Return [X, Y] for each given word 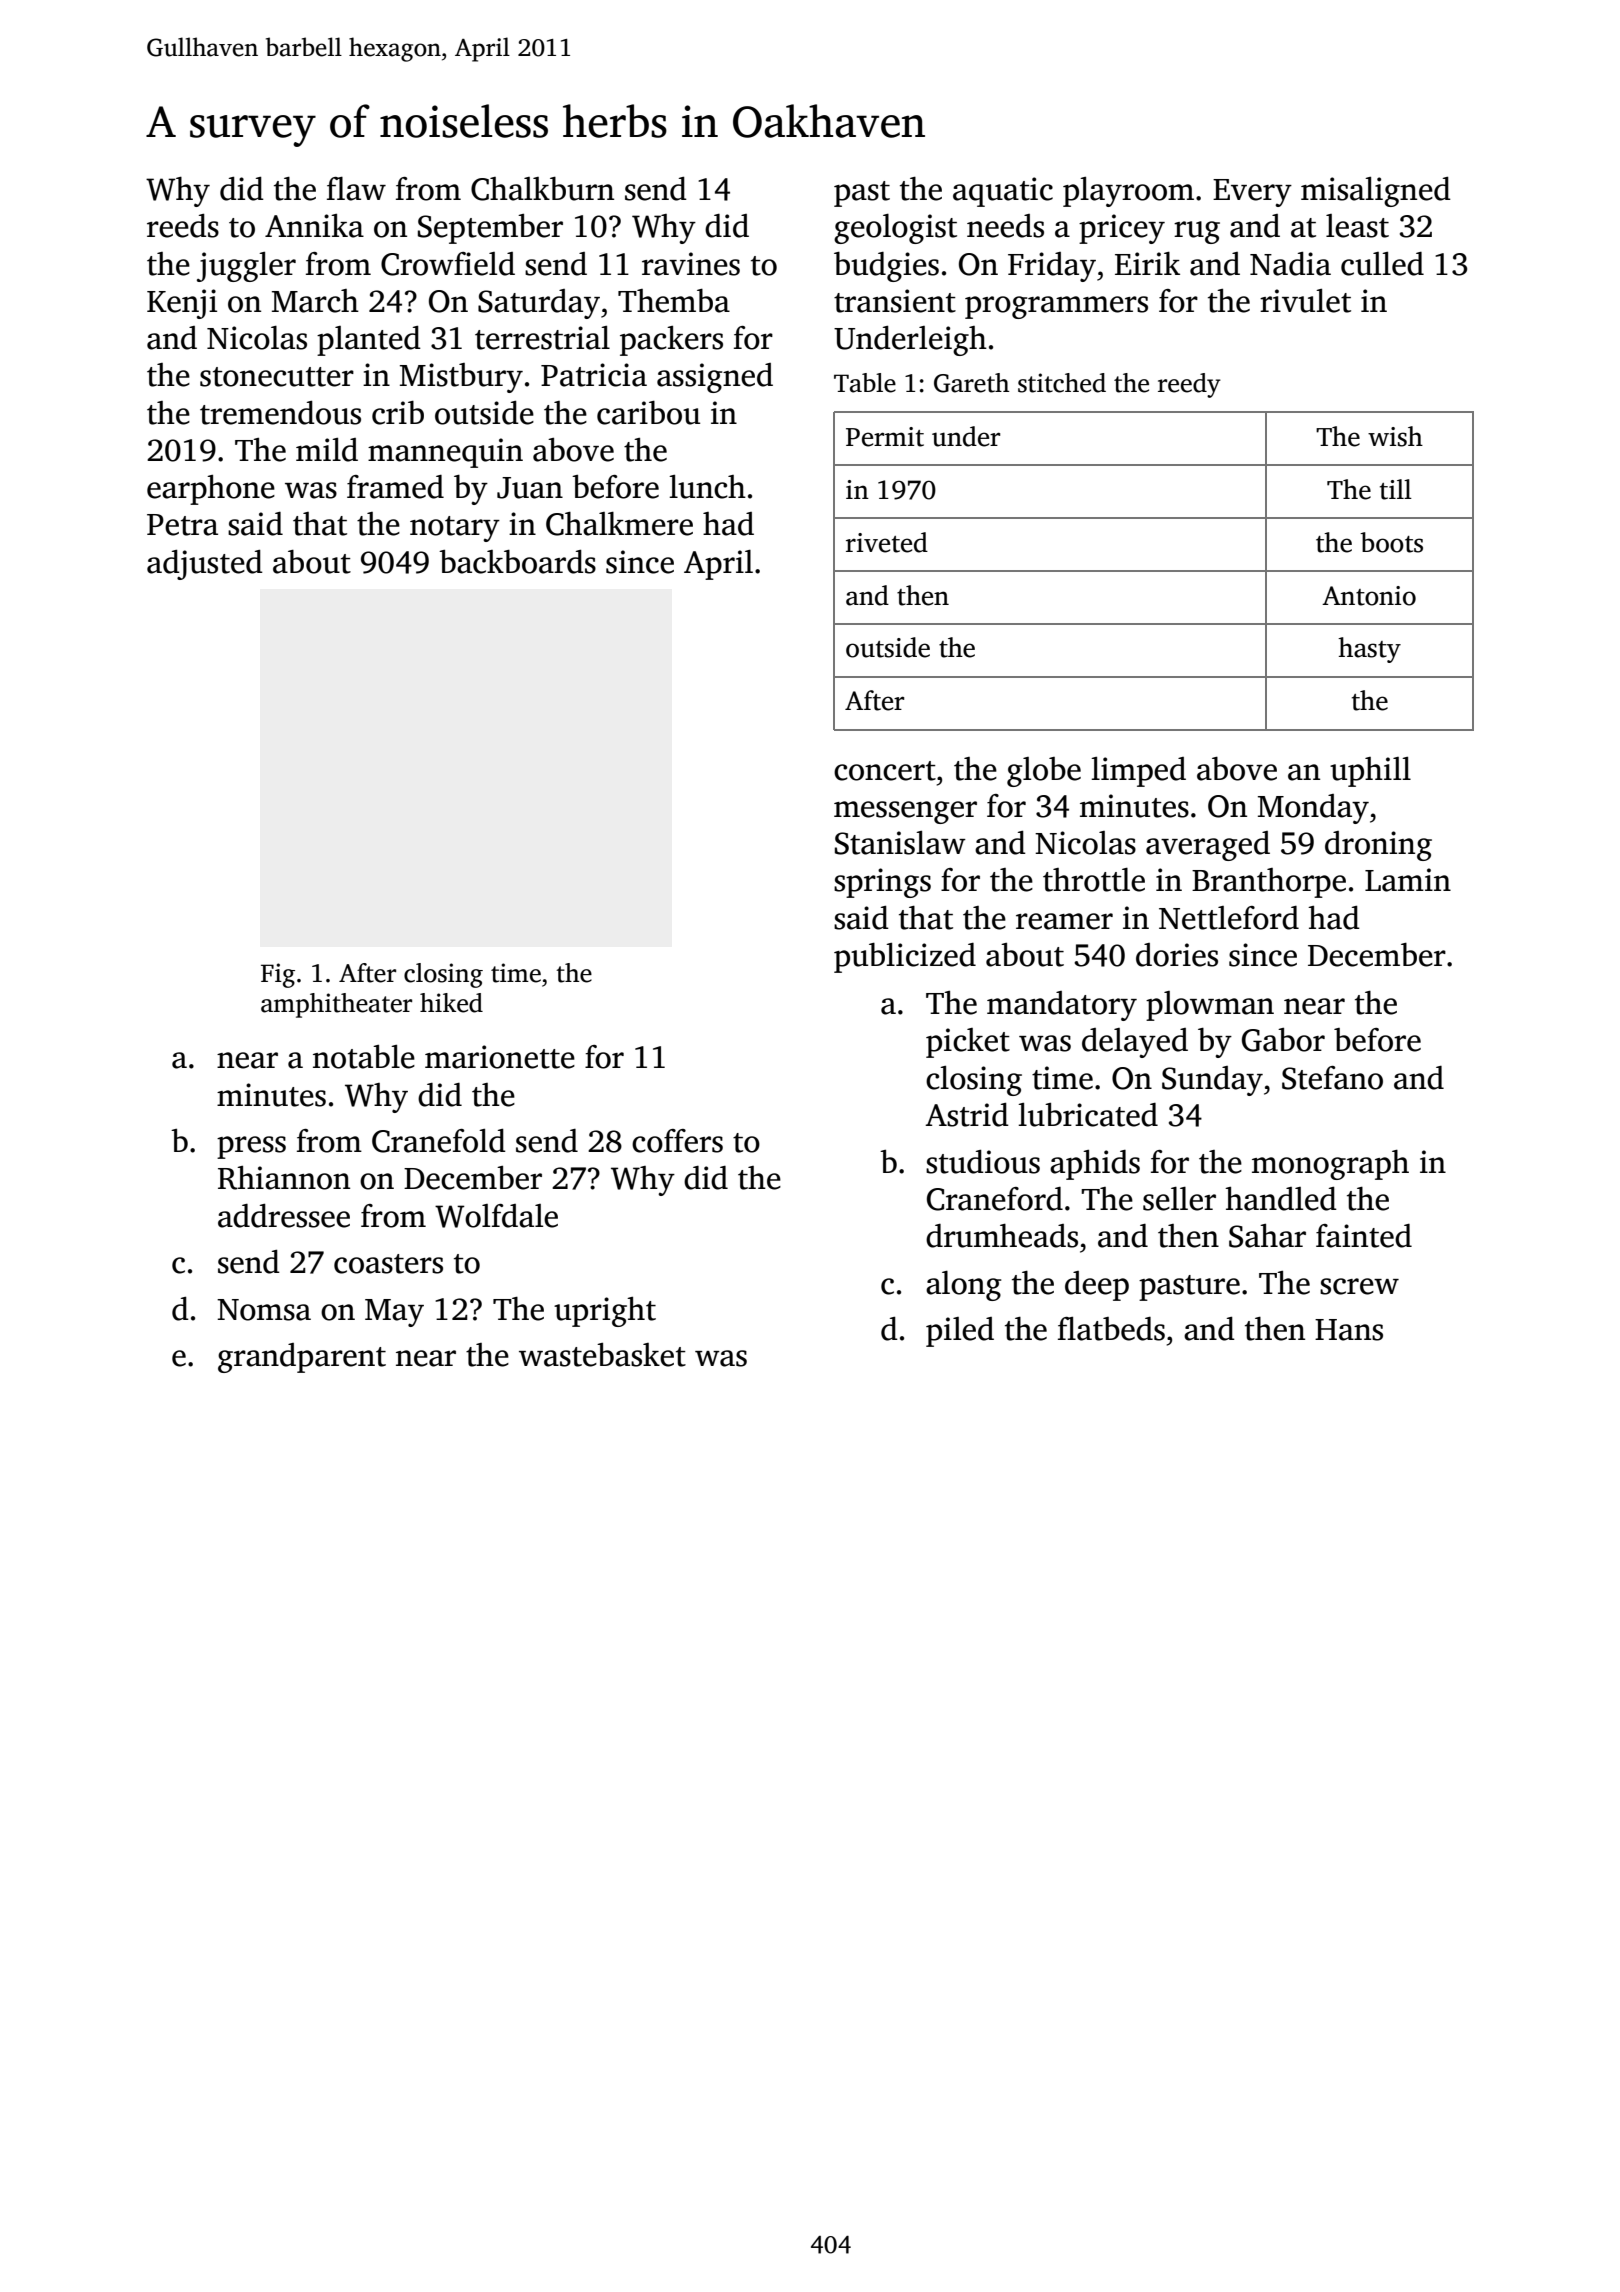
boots [1391, 542]
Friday [1052, 267]
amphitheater [336, 1005]
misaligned [1376, 192]
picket [968, 1043]
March [315, 301]
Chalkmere [619, 524]
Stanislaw [900, 843]
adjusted [205, 565]
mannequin [445, 453]
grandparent [302, 1358]
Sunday [1212, 1081]
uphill [1370, 772]
